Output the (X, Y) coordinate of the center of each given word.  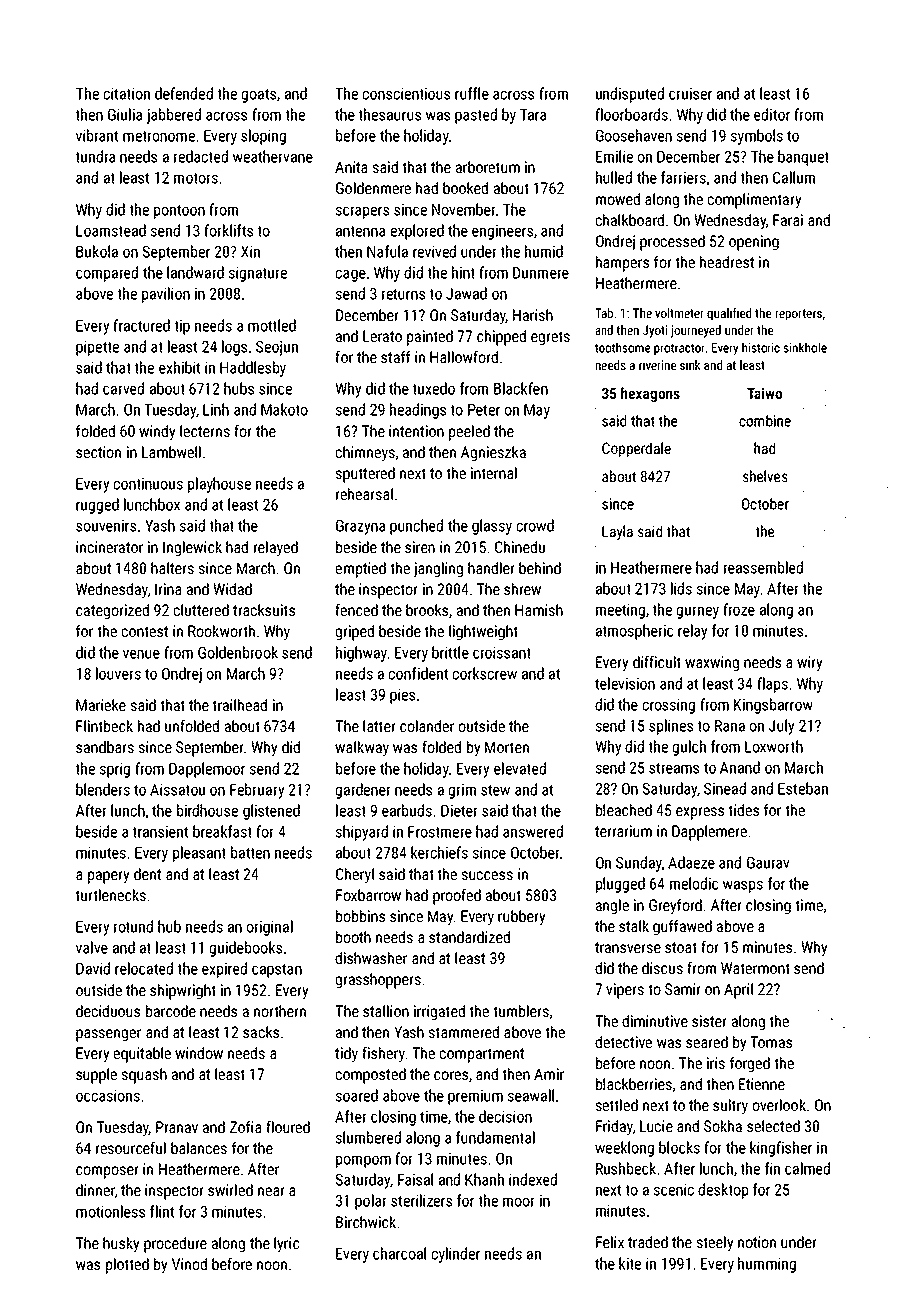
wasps (743, 887)
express (700, 813)
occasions (108, 1096)
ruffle (472, 93)
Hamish (539, 610)
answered (533, 831)
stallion (386, 1011)
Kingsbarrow (773, 706)
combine (765, 421)
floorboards (631, 114)
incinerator (109, 547)
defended (184, 93)
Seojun (277, 348)
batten (250, 852)
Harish (533, 315)
